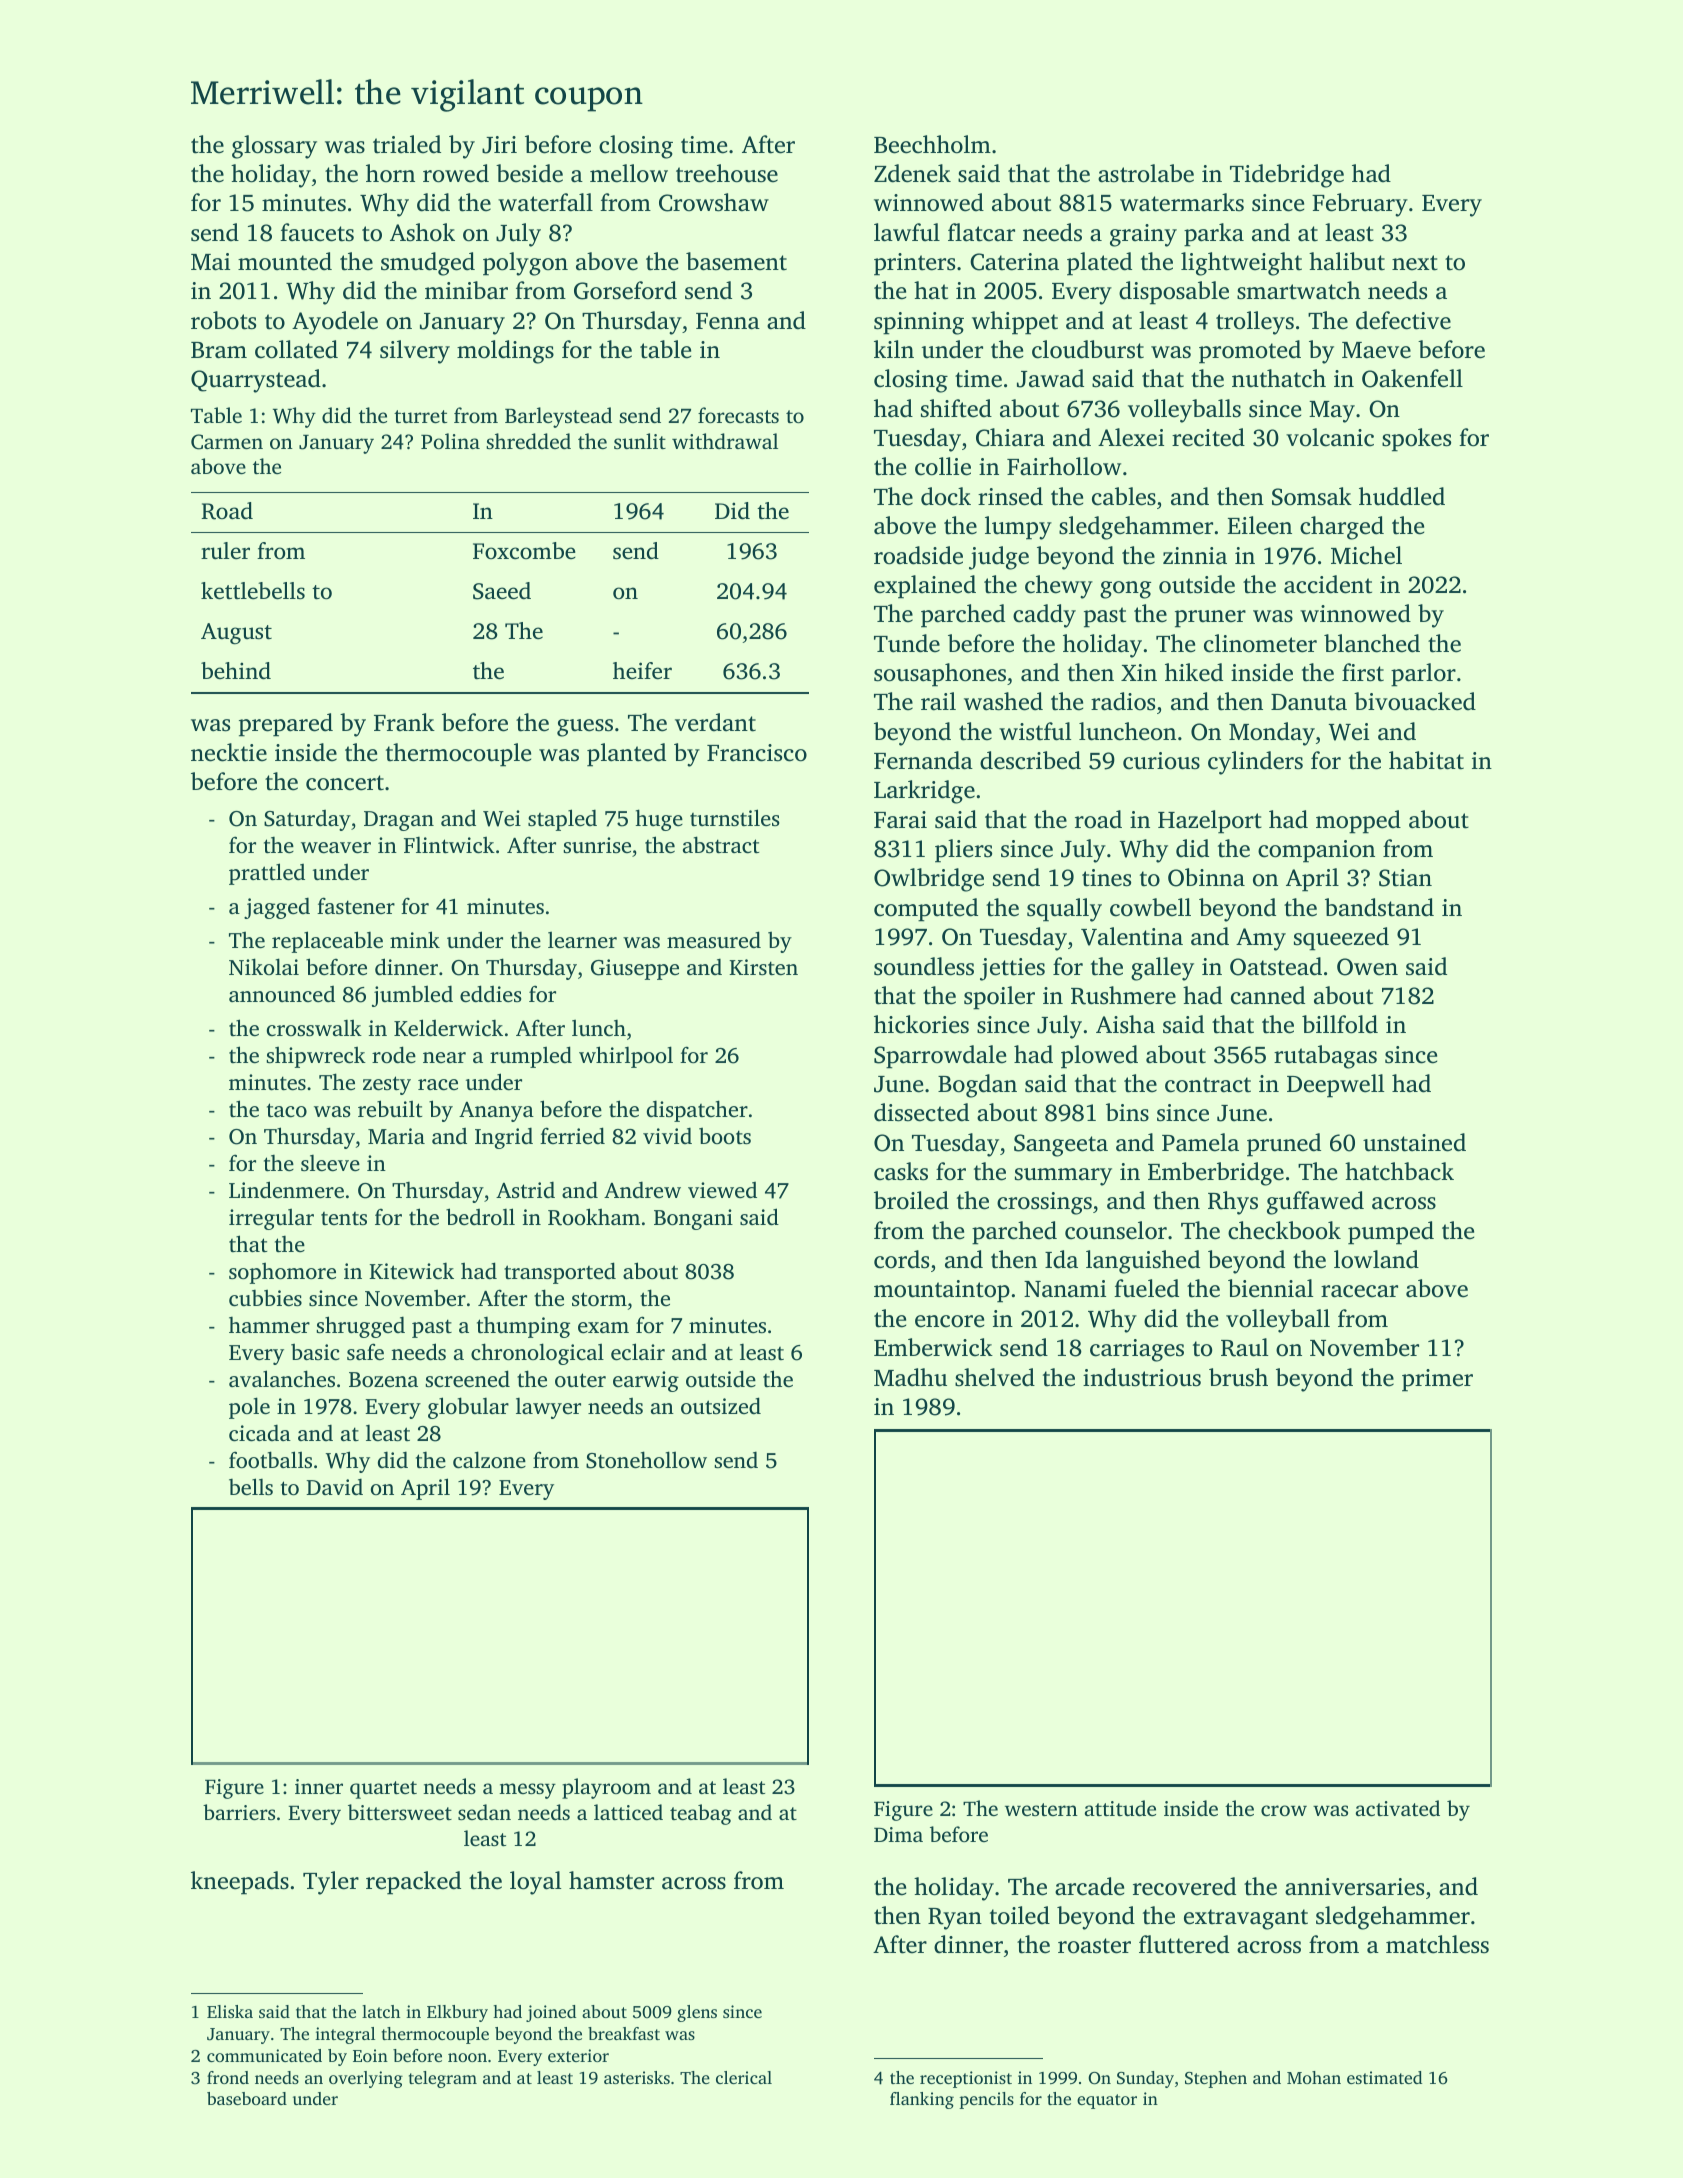  What do you see at coordinates (499, 145) in the image?
I see `Jiri` at bounding box center [499, 145].
